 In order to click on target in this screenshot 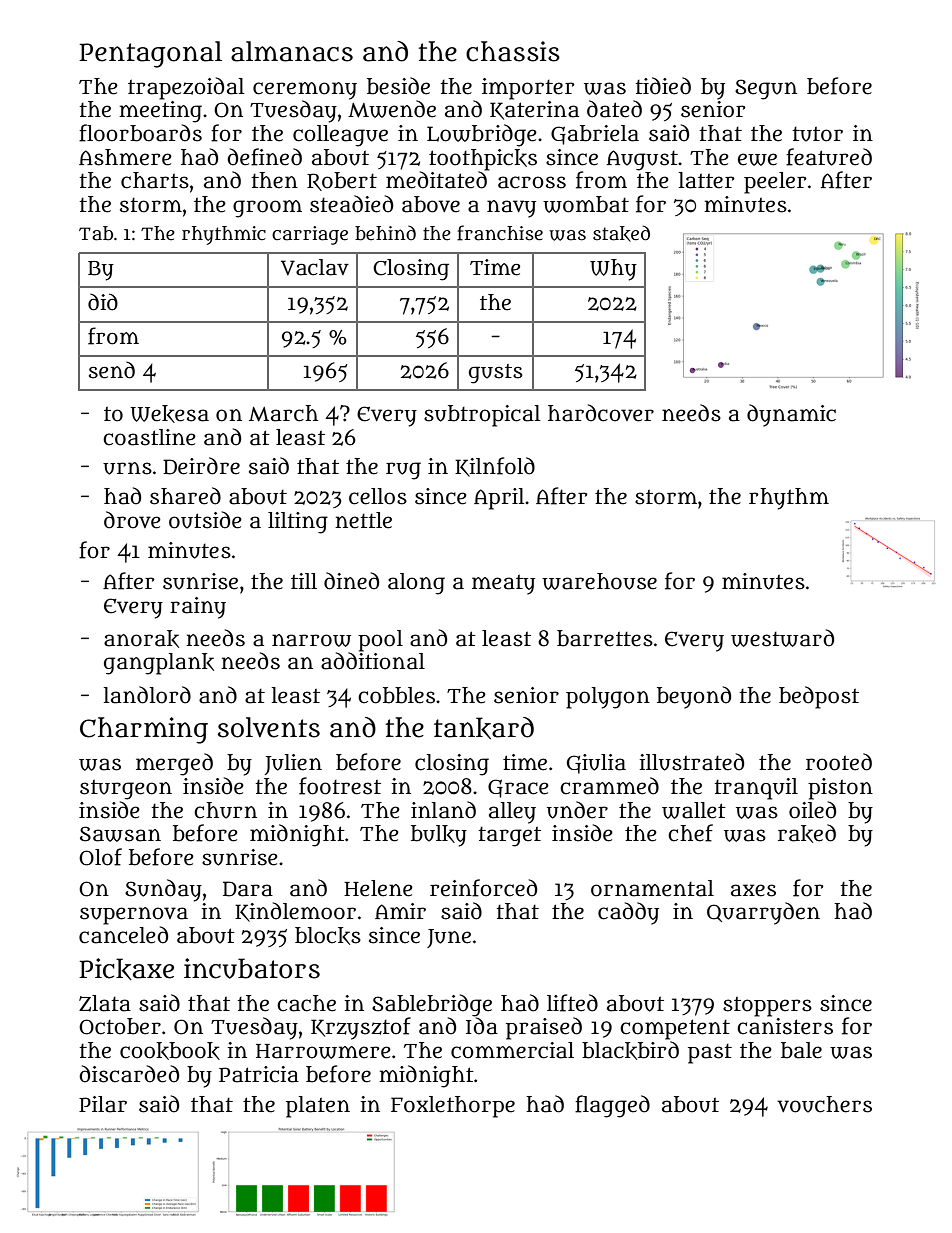, I will do `click(510, 837)`.
